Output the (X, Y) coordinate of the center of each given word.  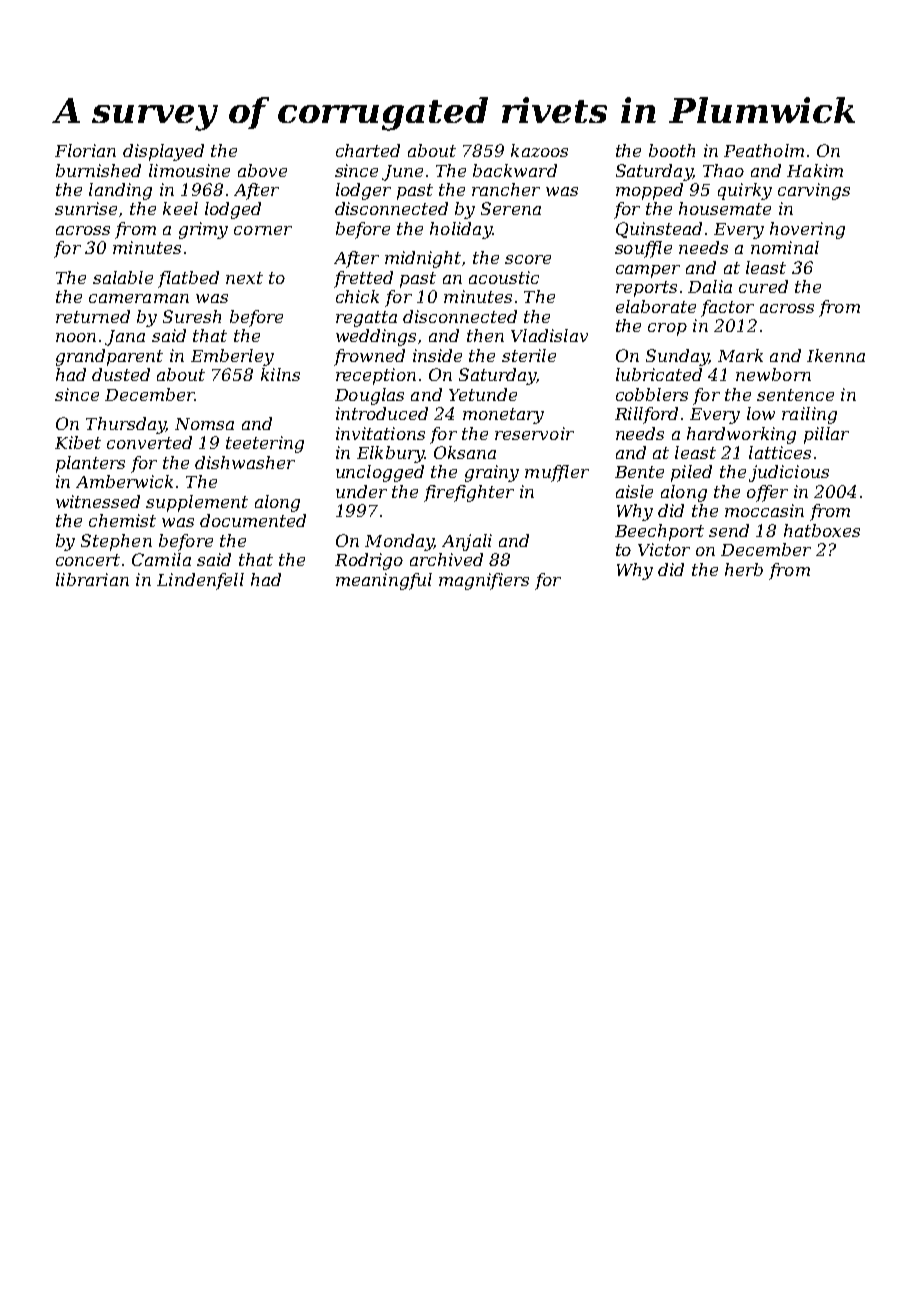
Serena (511, 208)
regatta (366, 319)
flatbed (188, 279)
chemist (122, 520)
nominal (785, 247)
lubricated (659, 374)
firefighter (469, 493)
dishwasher (245, 462)
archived (446, 559)
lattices (780, 452)
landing (120, 191)
